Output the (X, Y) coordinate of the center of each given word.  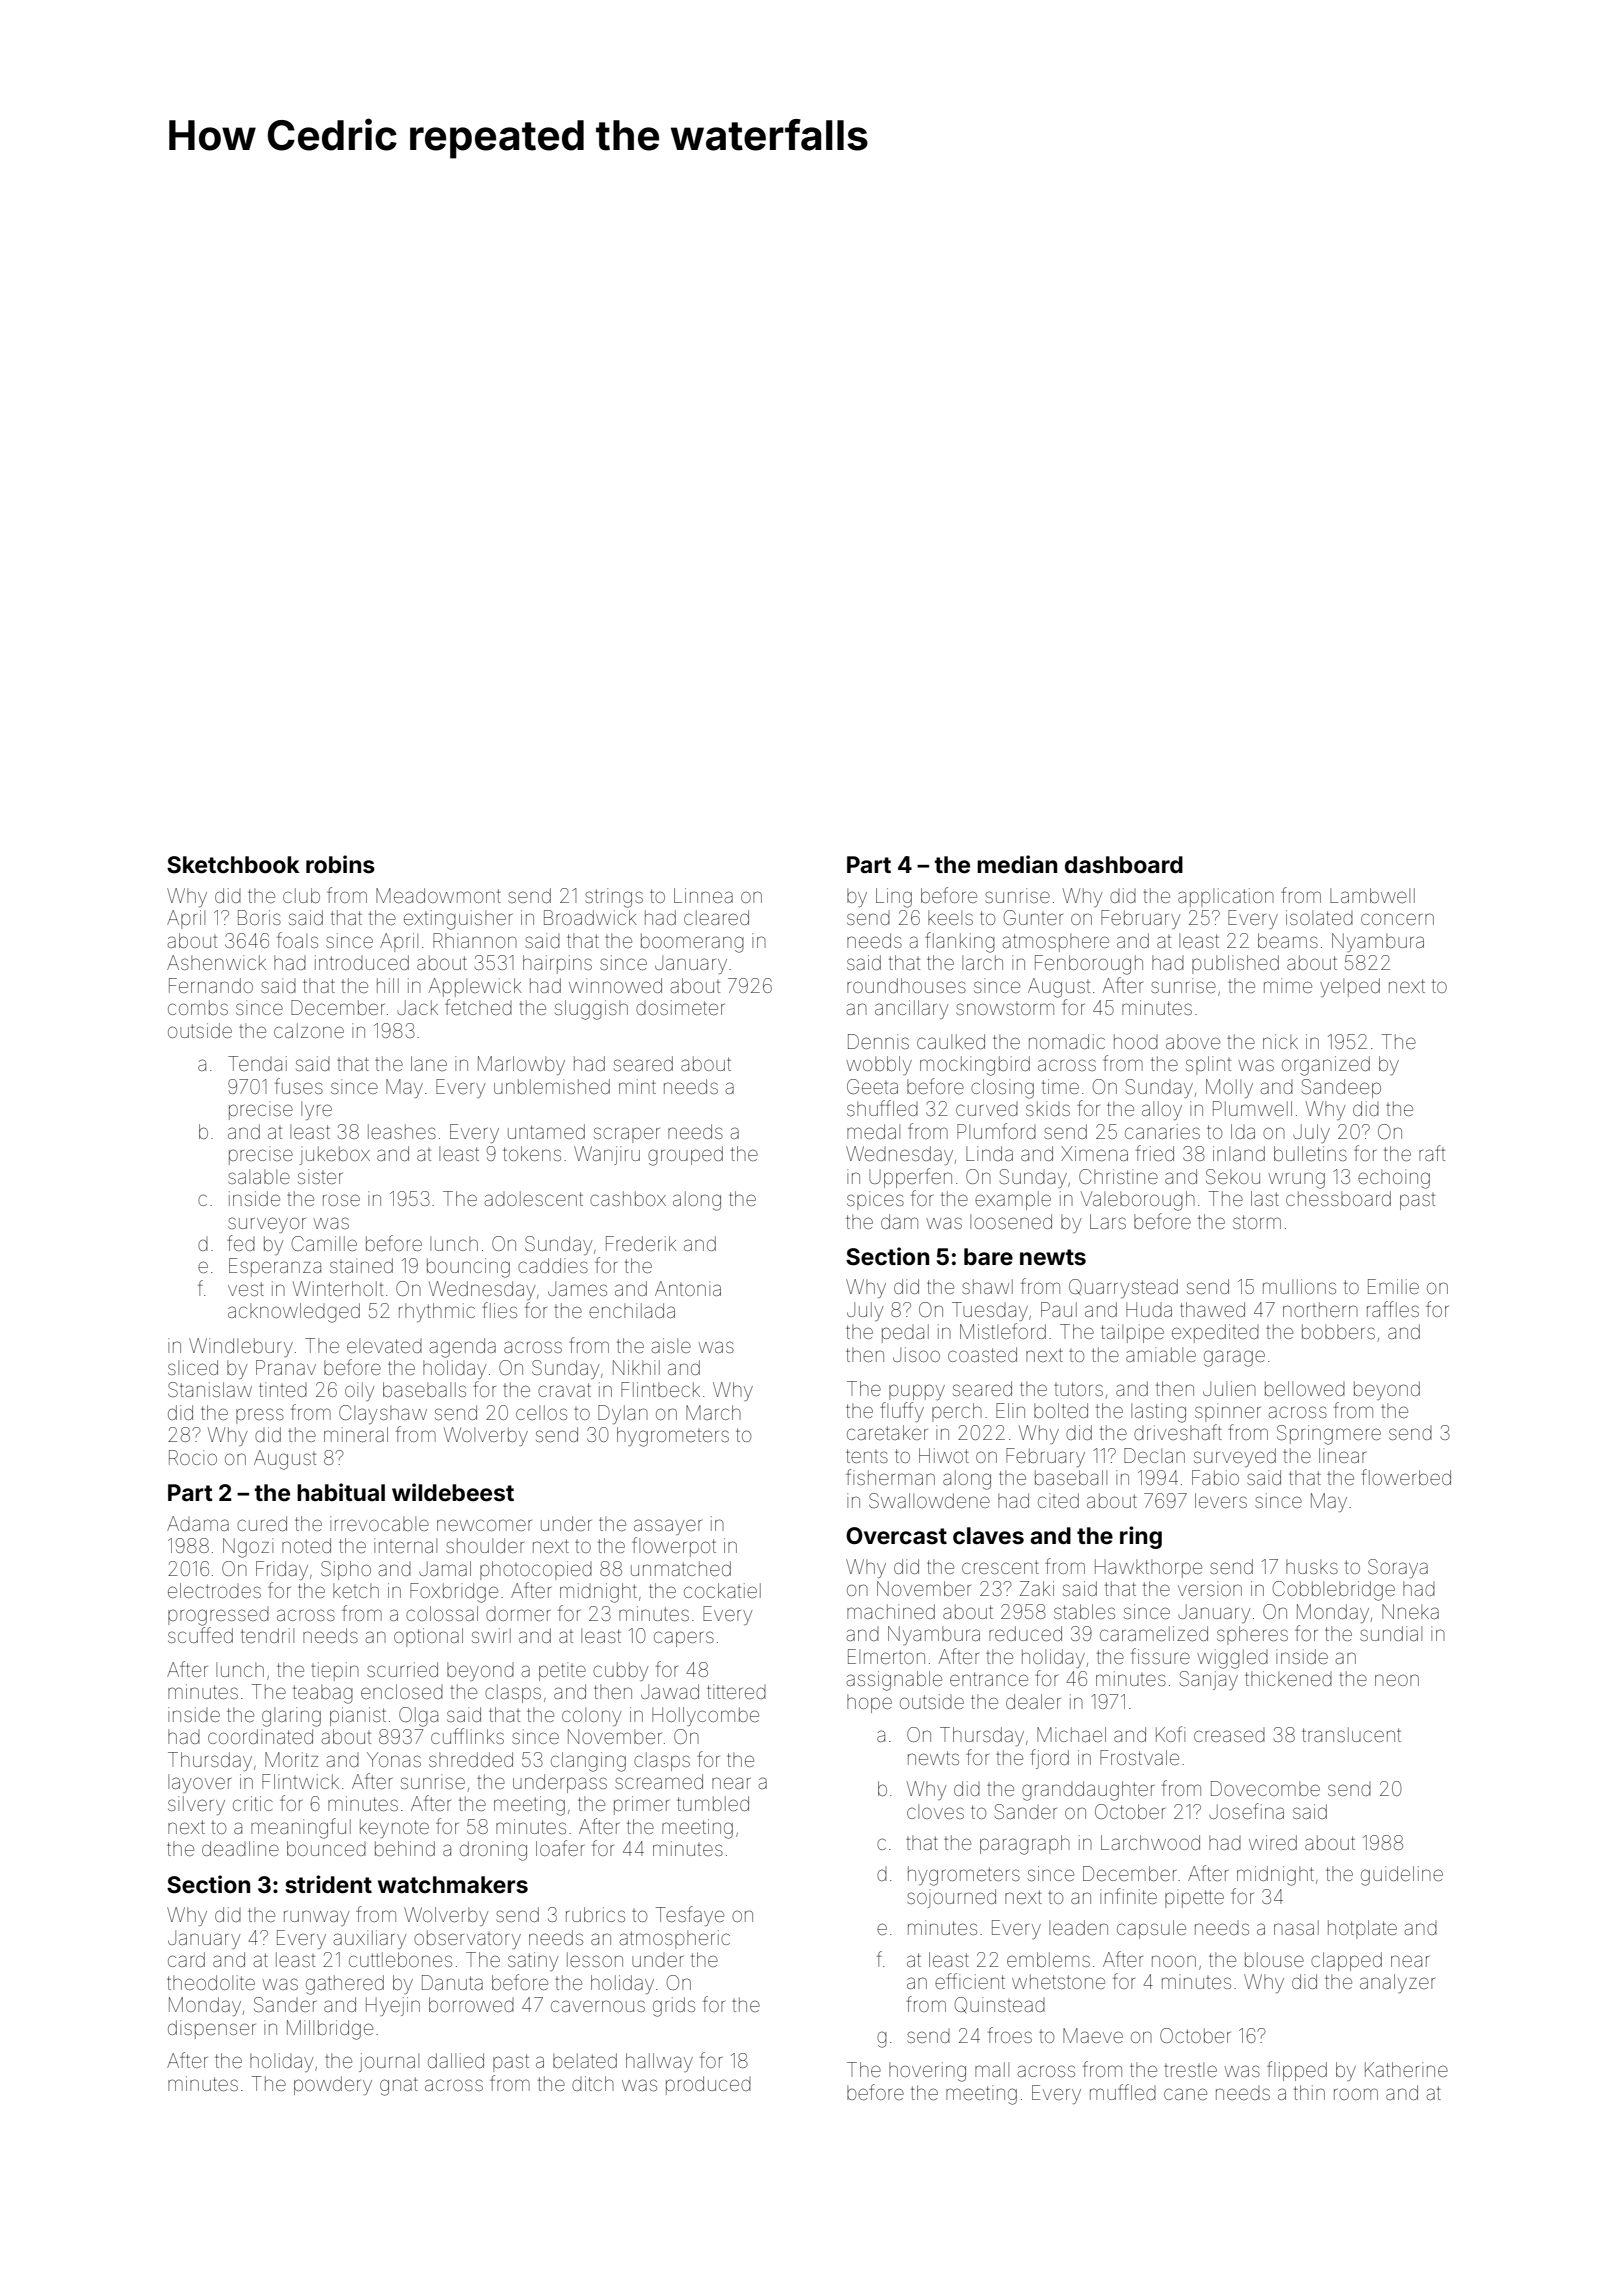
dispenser (212, 2029)
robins (340, 864)
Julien (1229, 1388)
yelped (1350, 987)
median (1017, 864)
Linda (989, 1153)
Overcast (896, 1536)
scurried (402, 1669)
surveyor (267, 1225)
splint (1208, 1065)
